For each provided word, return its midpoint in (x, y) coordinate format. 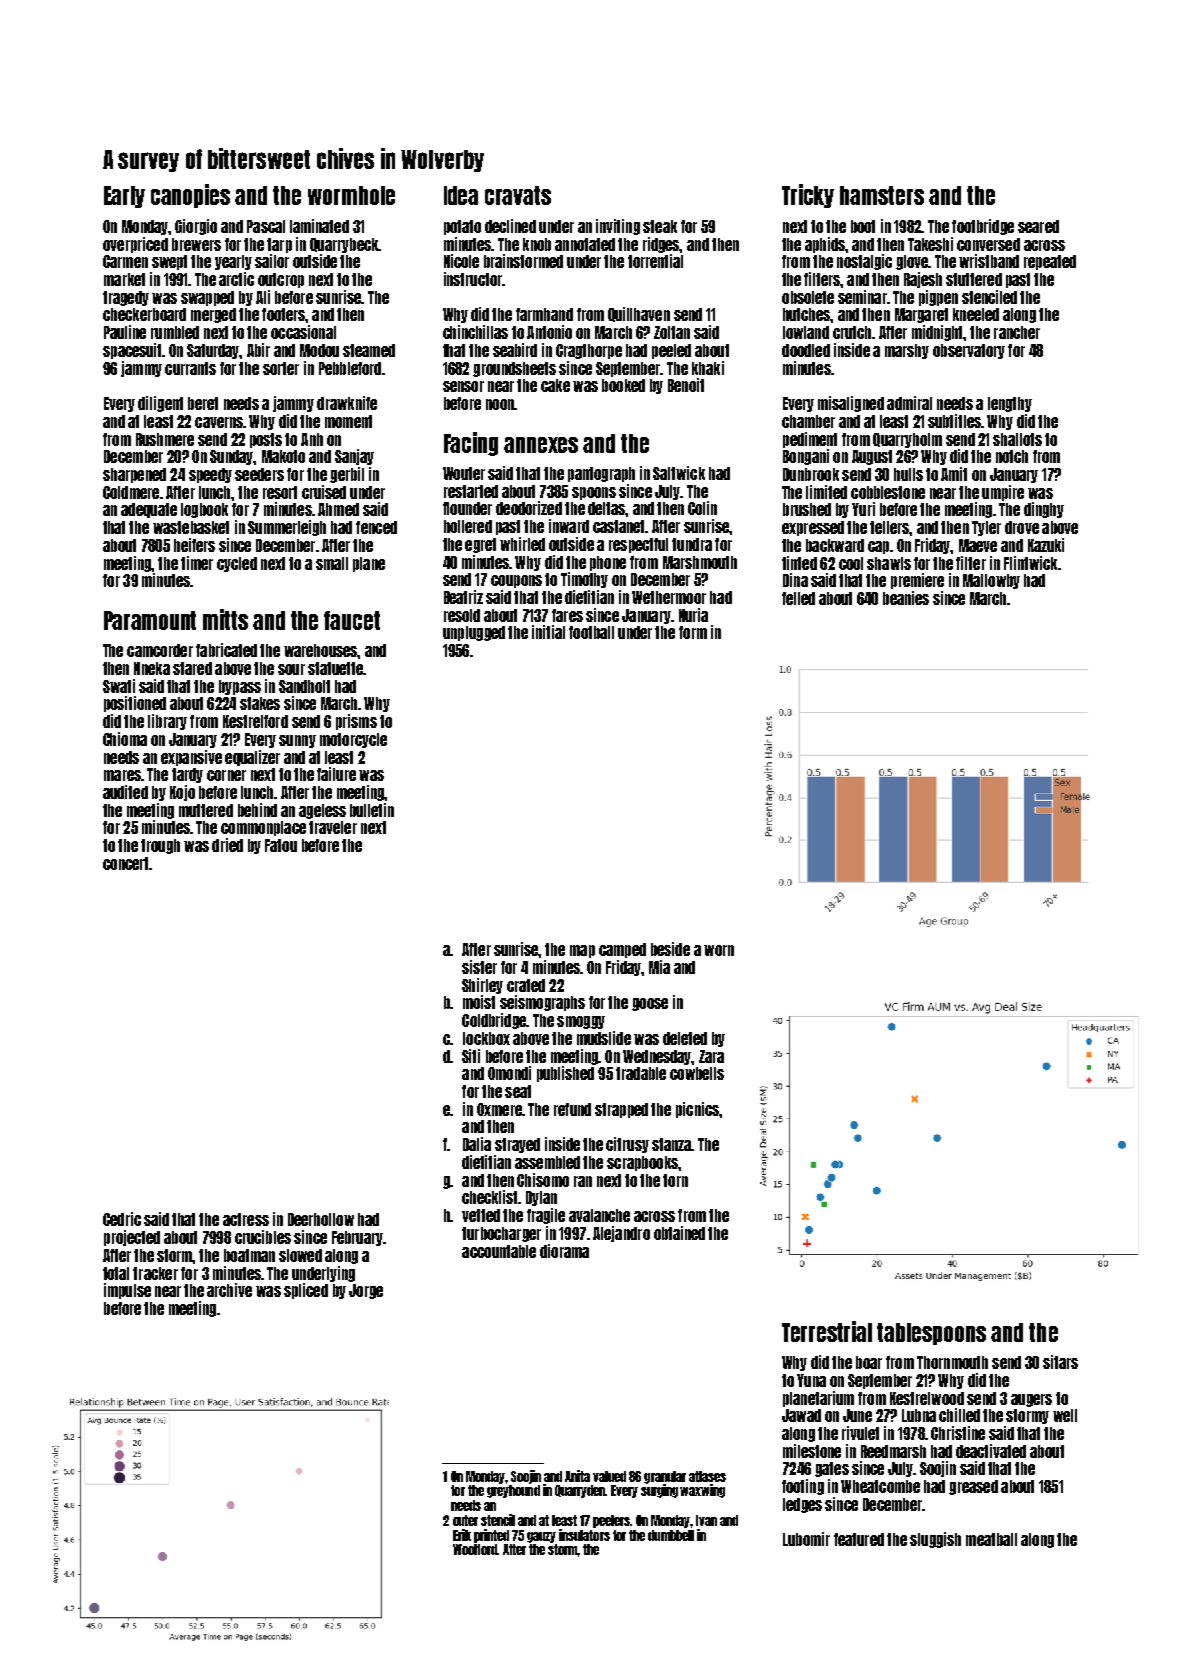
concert (126, 863)
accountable (499, 1251)
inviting (618, 227)
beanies (906, 598)
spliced (306, 1291)
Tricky (808, 196)
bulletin (372, 810)
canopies (190, 196)
